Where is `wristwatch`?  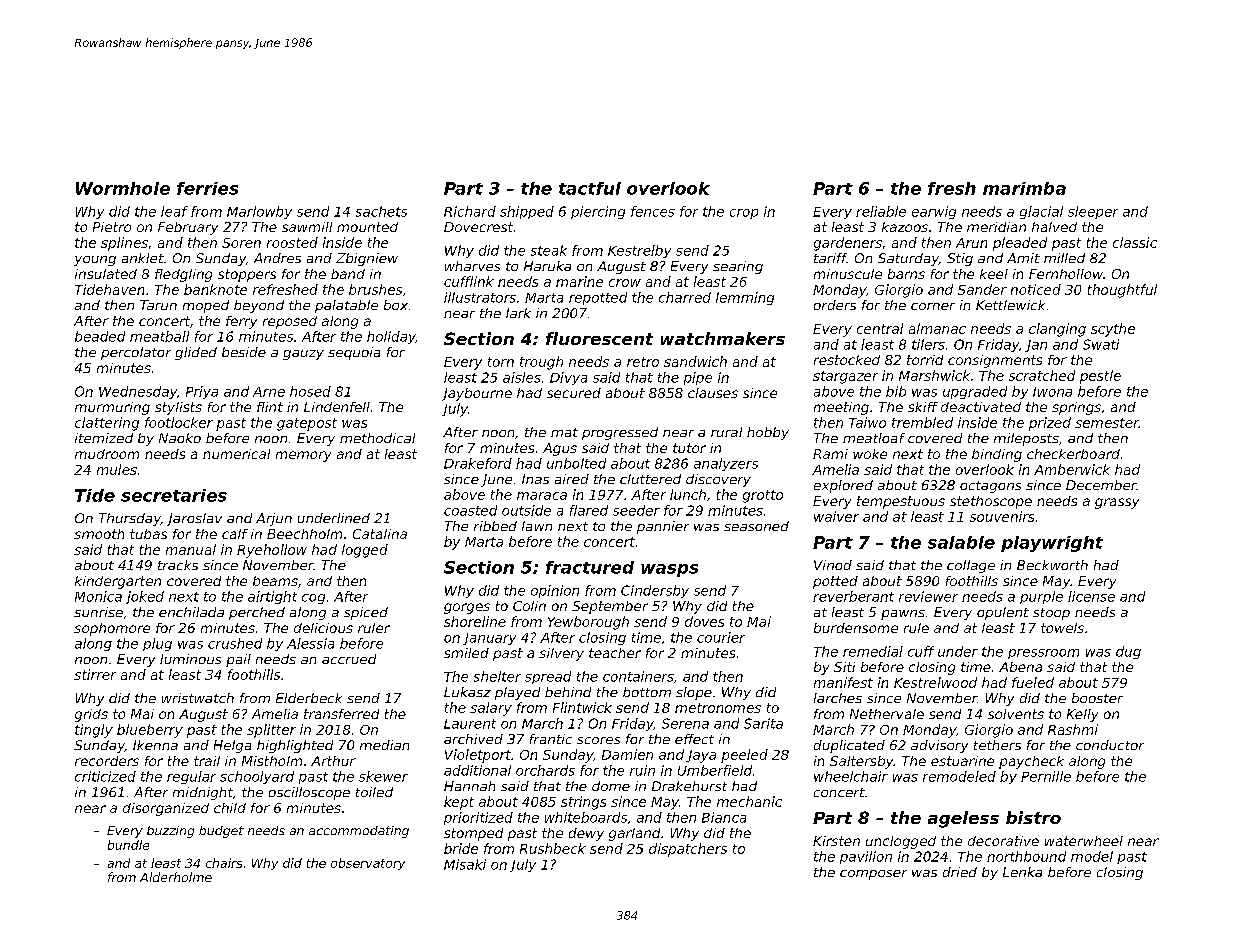
wristwatch is located at coordinates (198, 698).
